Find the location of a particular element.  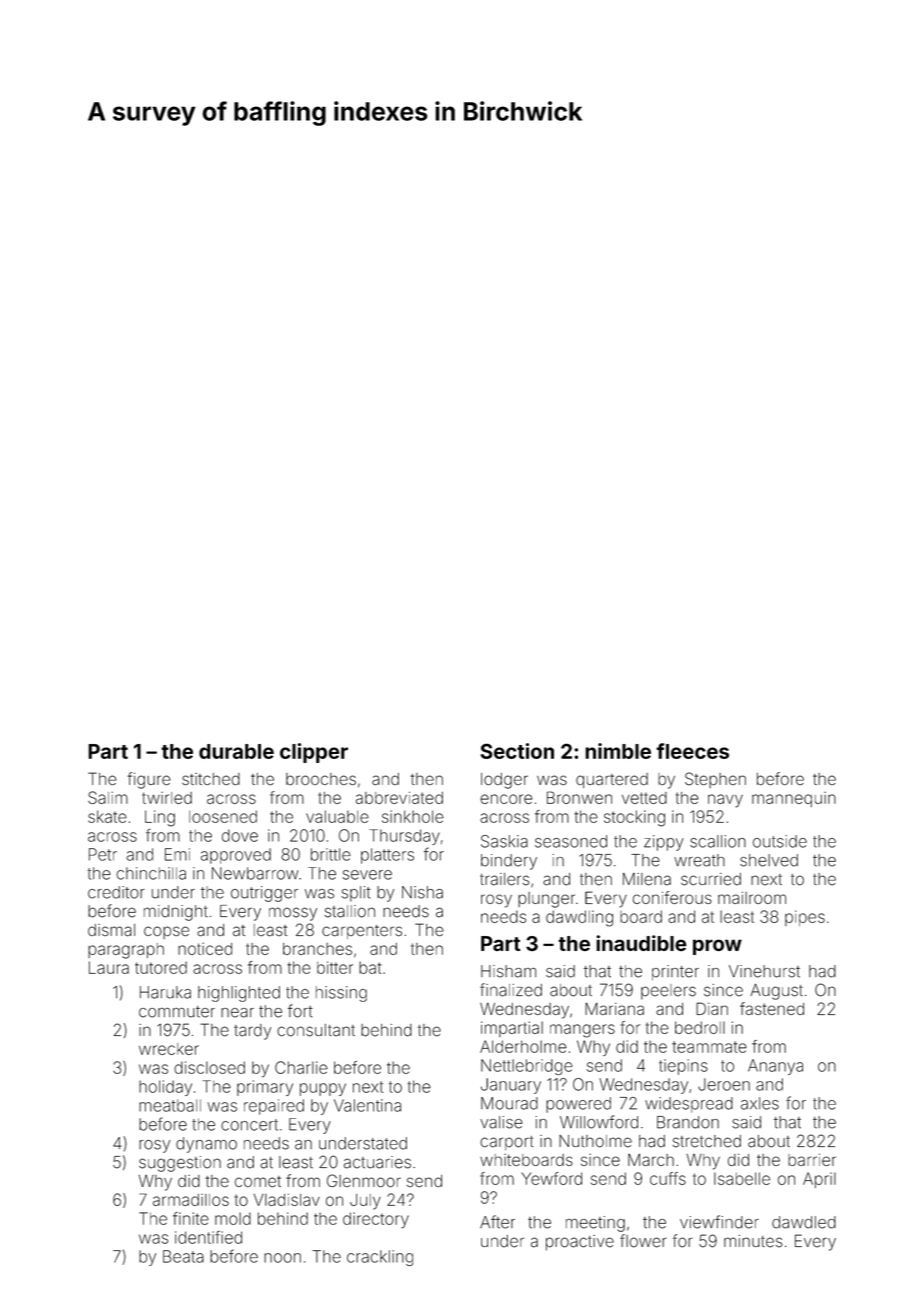

tiepins is located at coordinates (683, 1067).
